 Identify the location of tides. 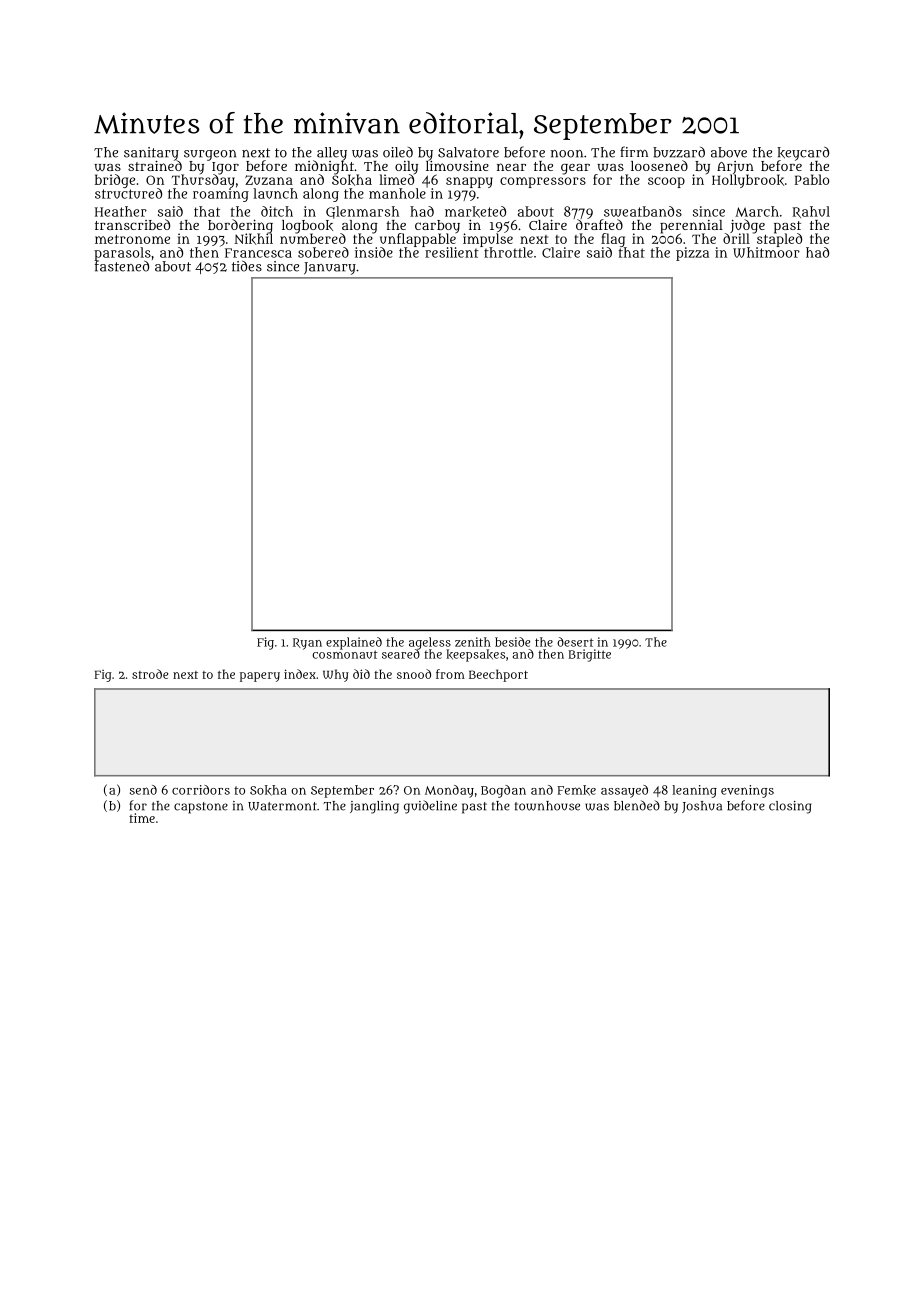
(247, 266).
